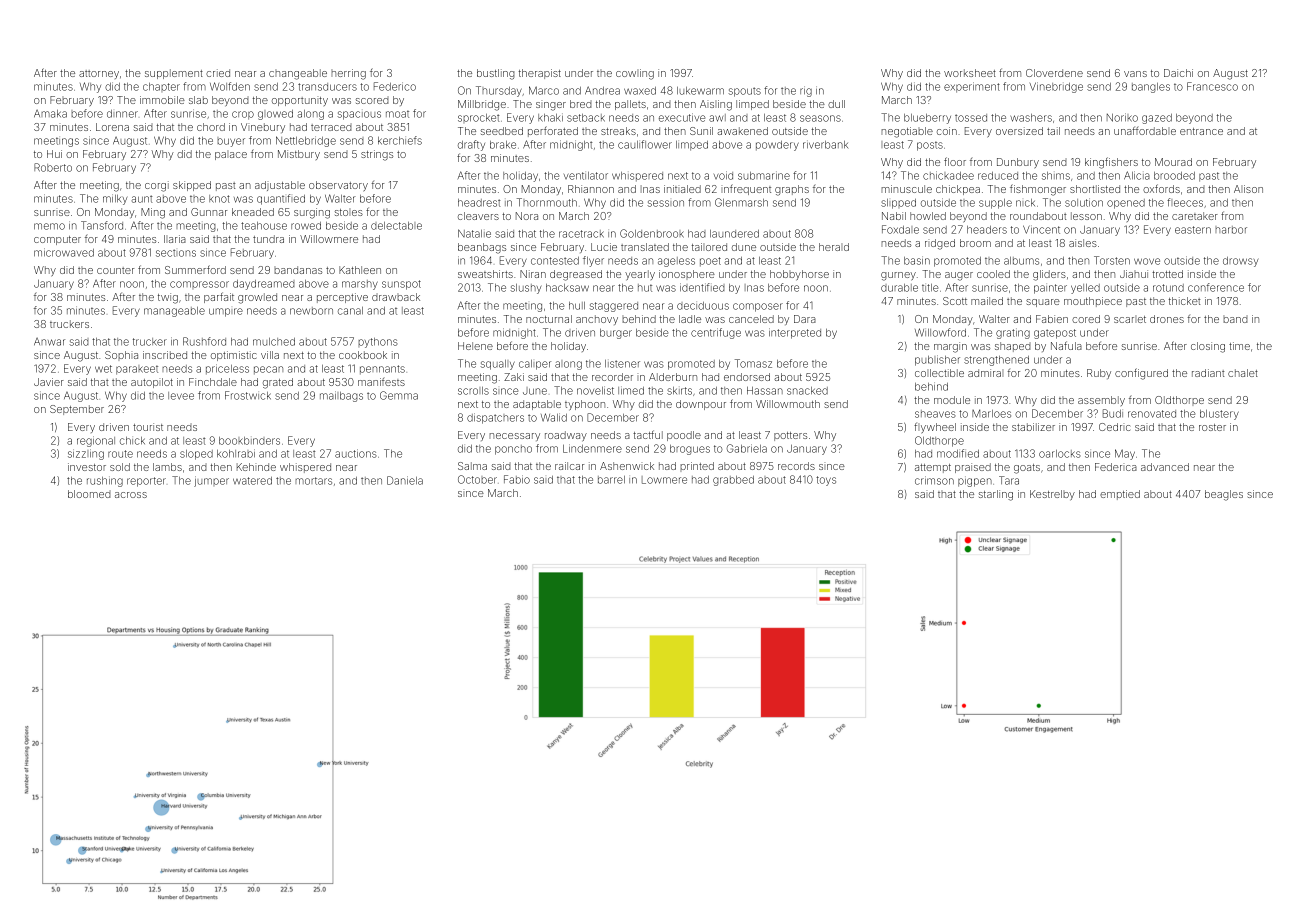  Describe the element at coordinates (49, 342) in the screenshot. I see `Anwar` at that location.
